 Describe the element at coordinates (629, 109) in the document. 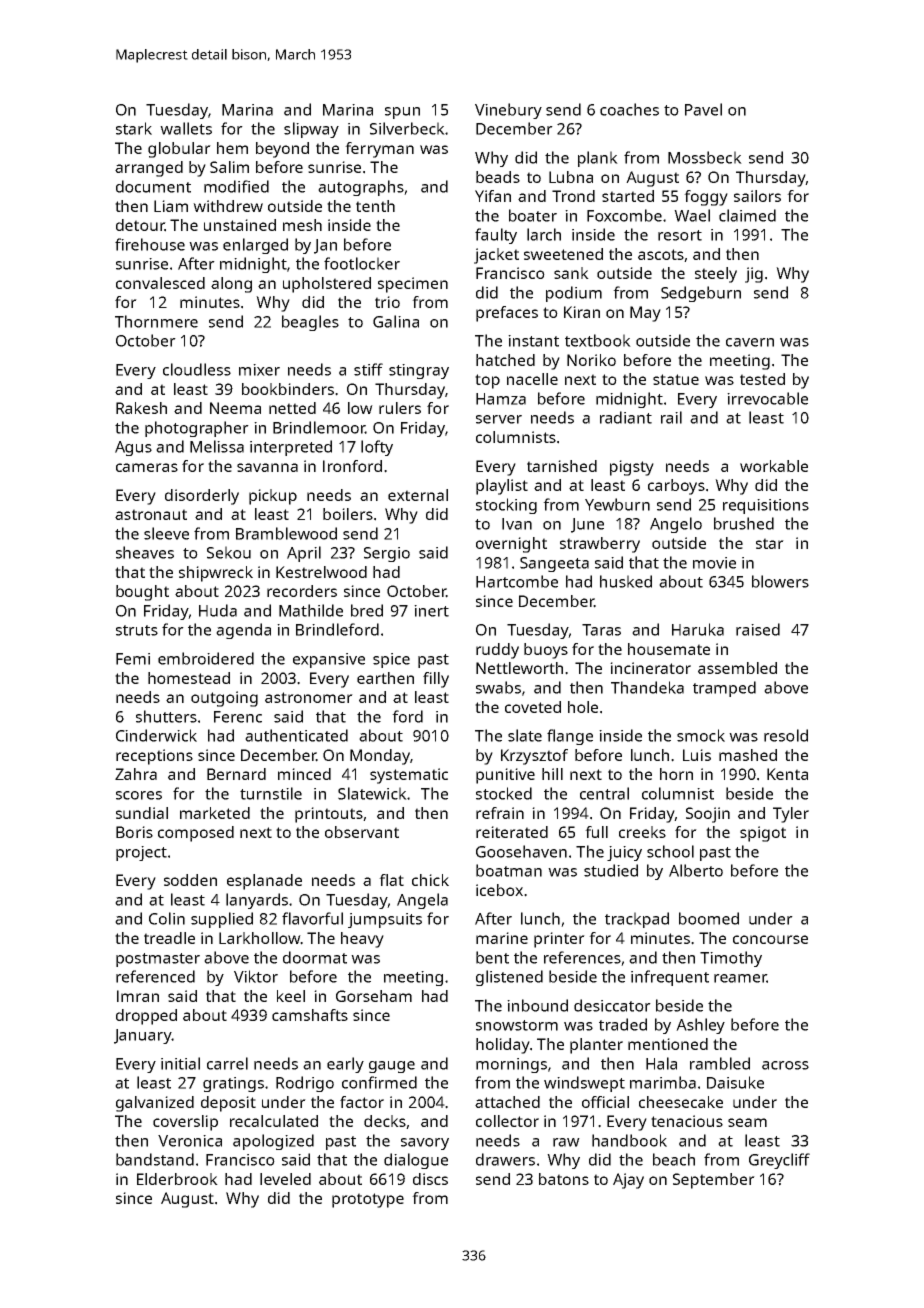

I see `coaches` at that location.
